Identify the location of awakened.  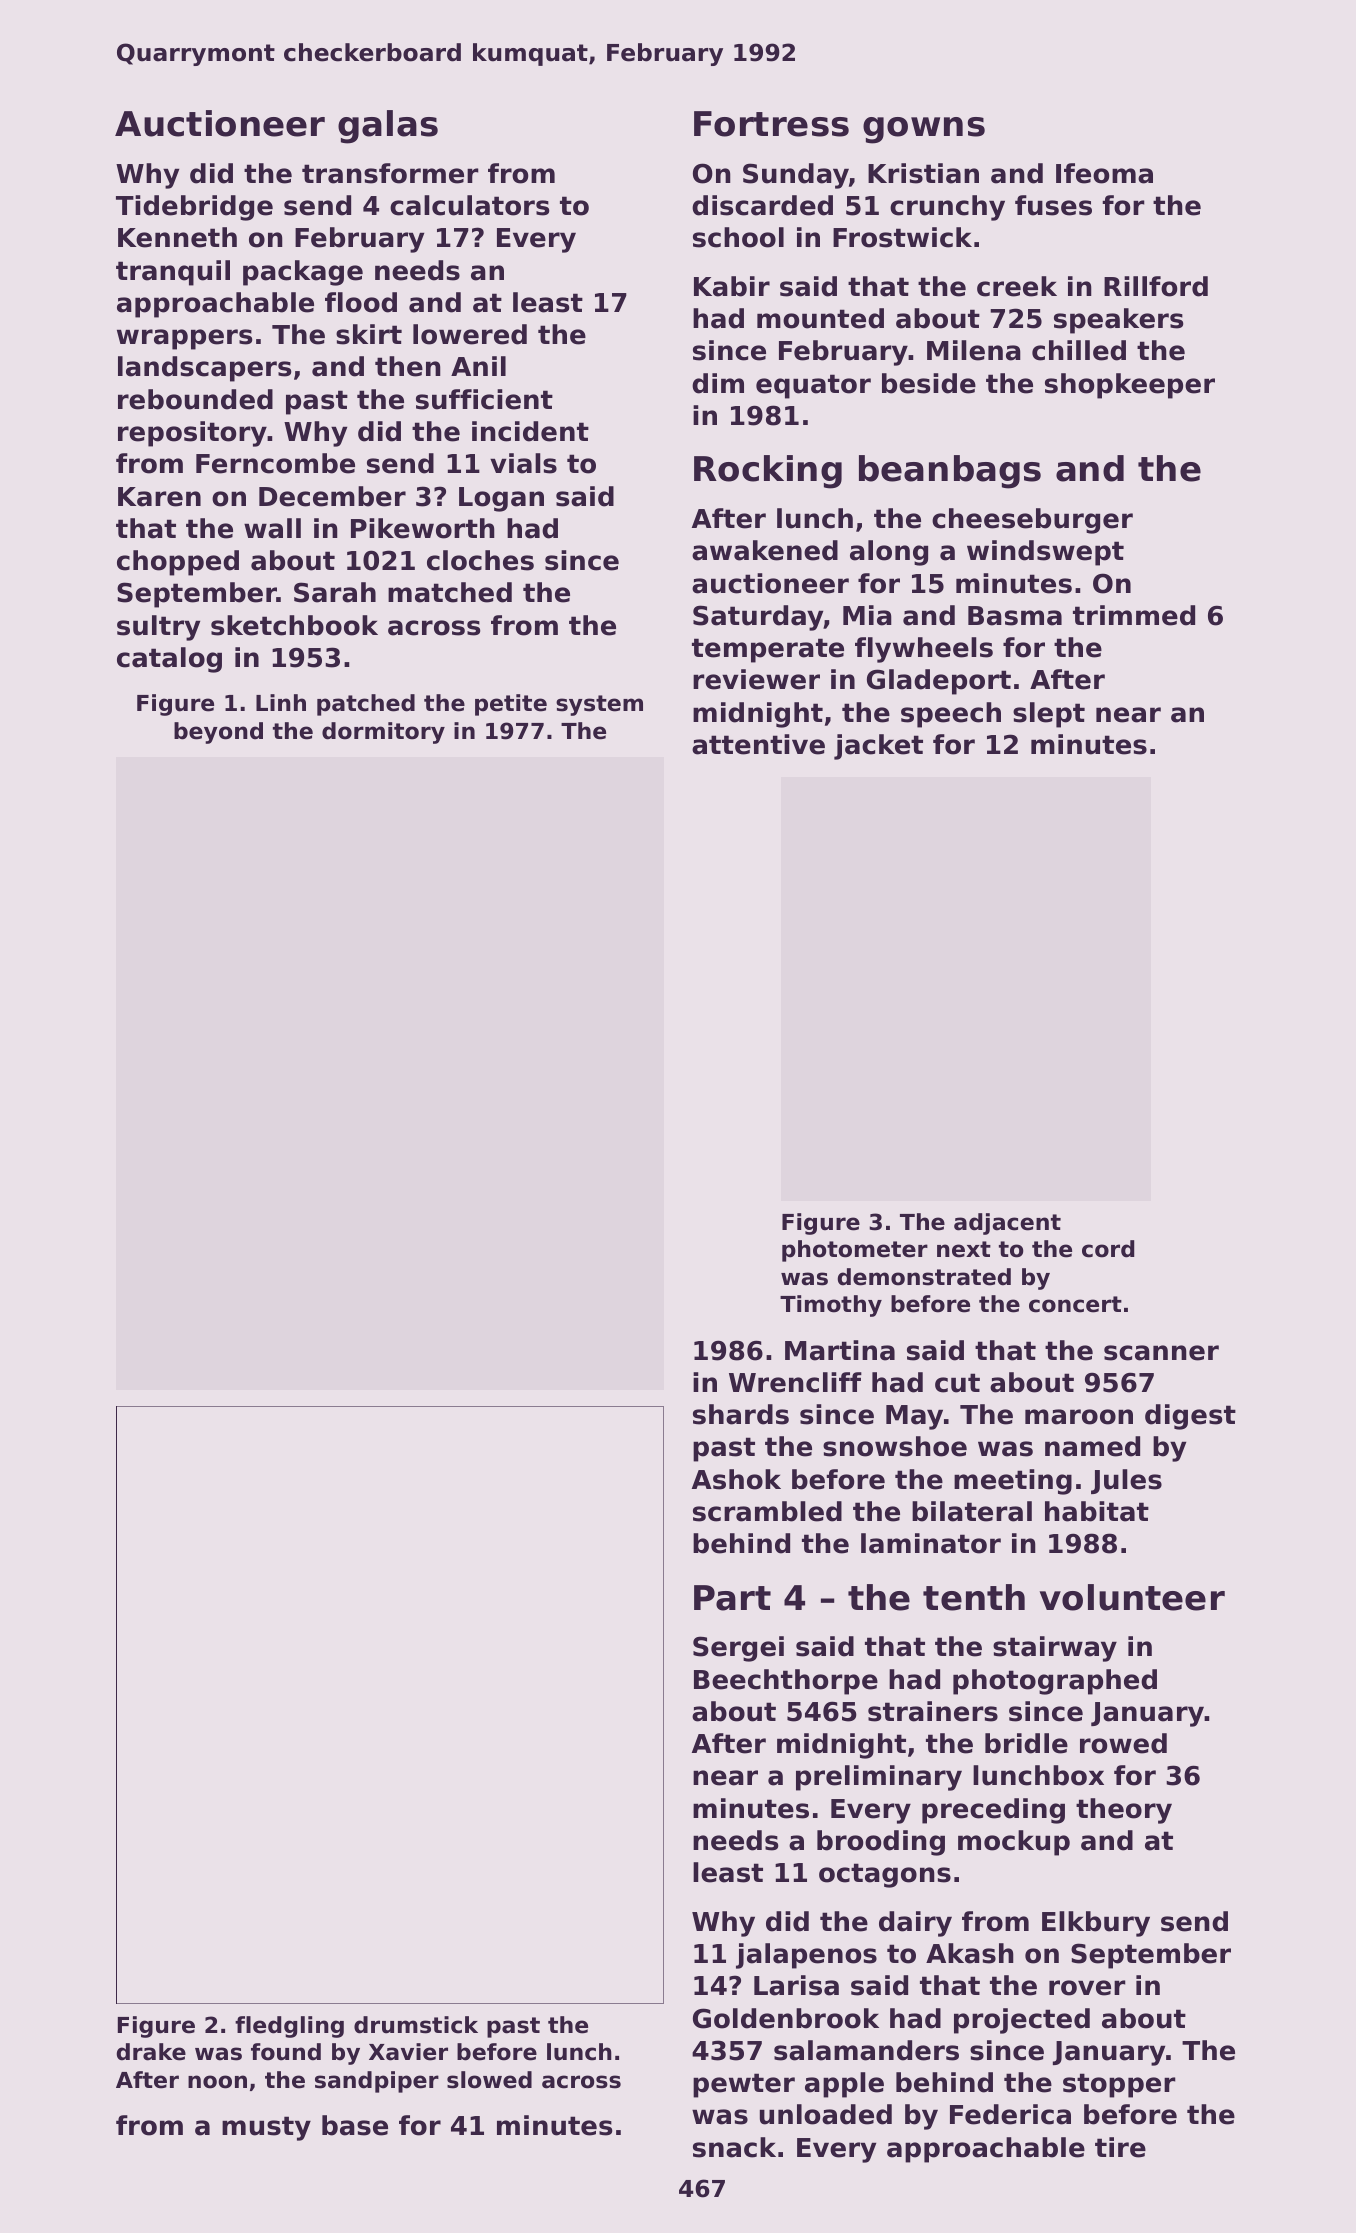
(765, 550).
